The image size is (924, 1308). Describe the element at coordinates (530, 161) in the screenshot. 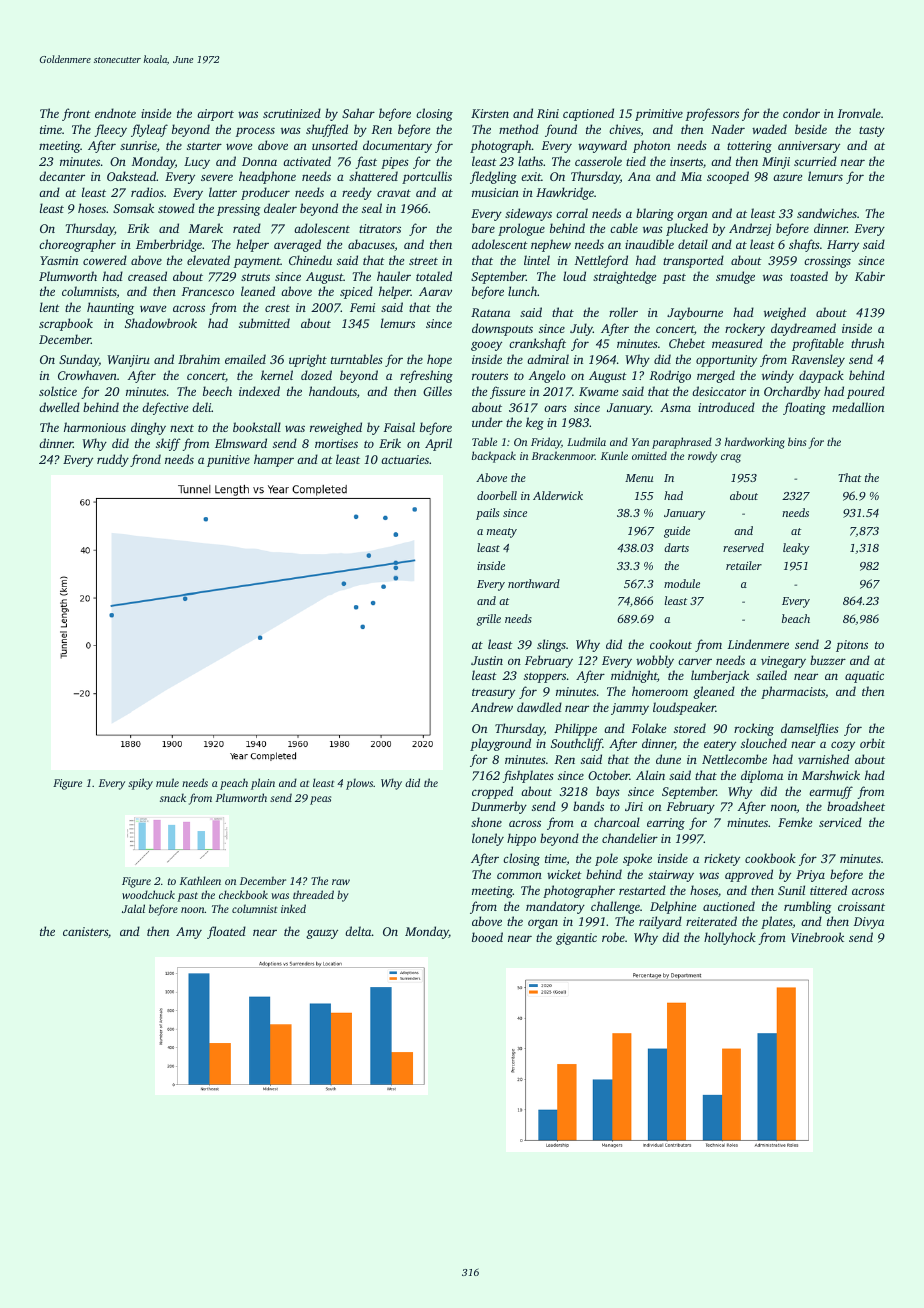

I see `laths` at that location.
